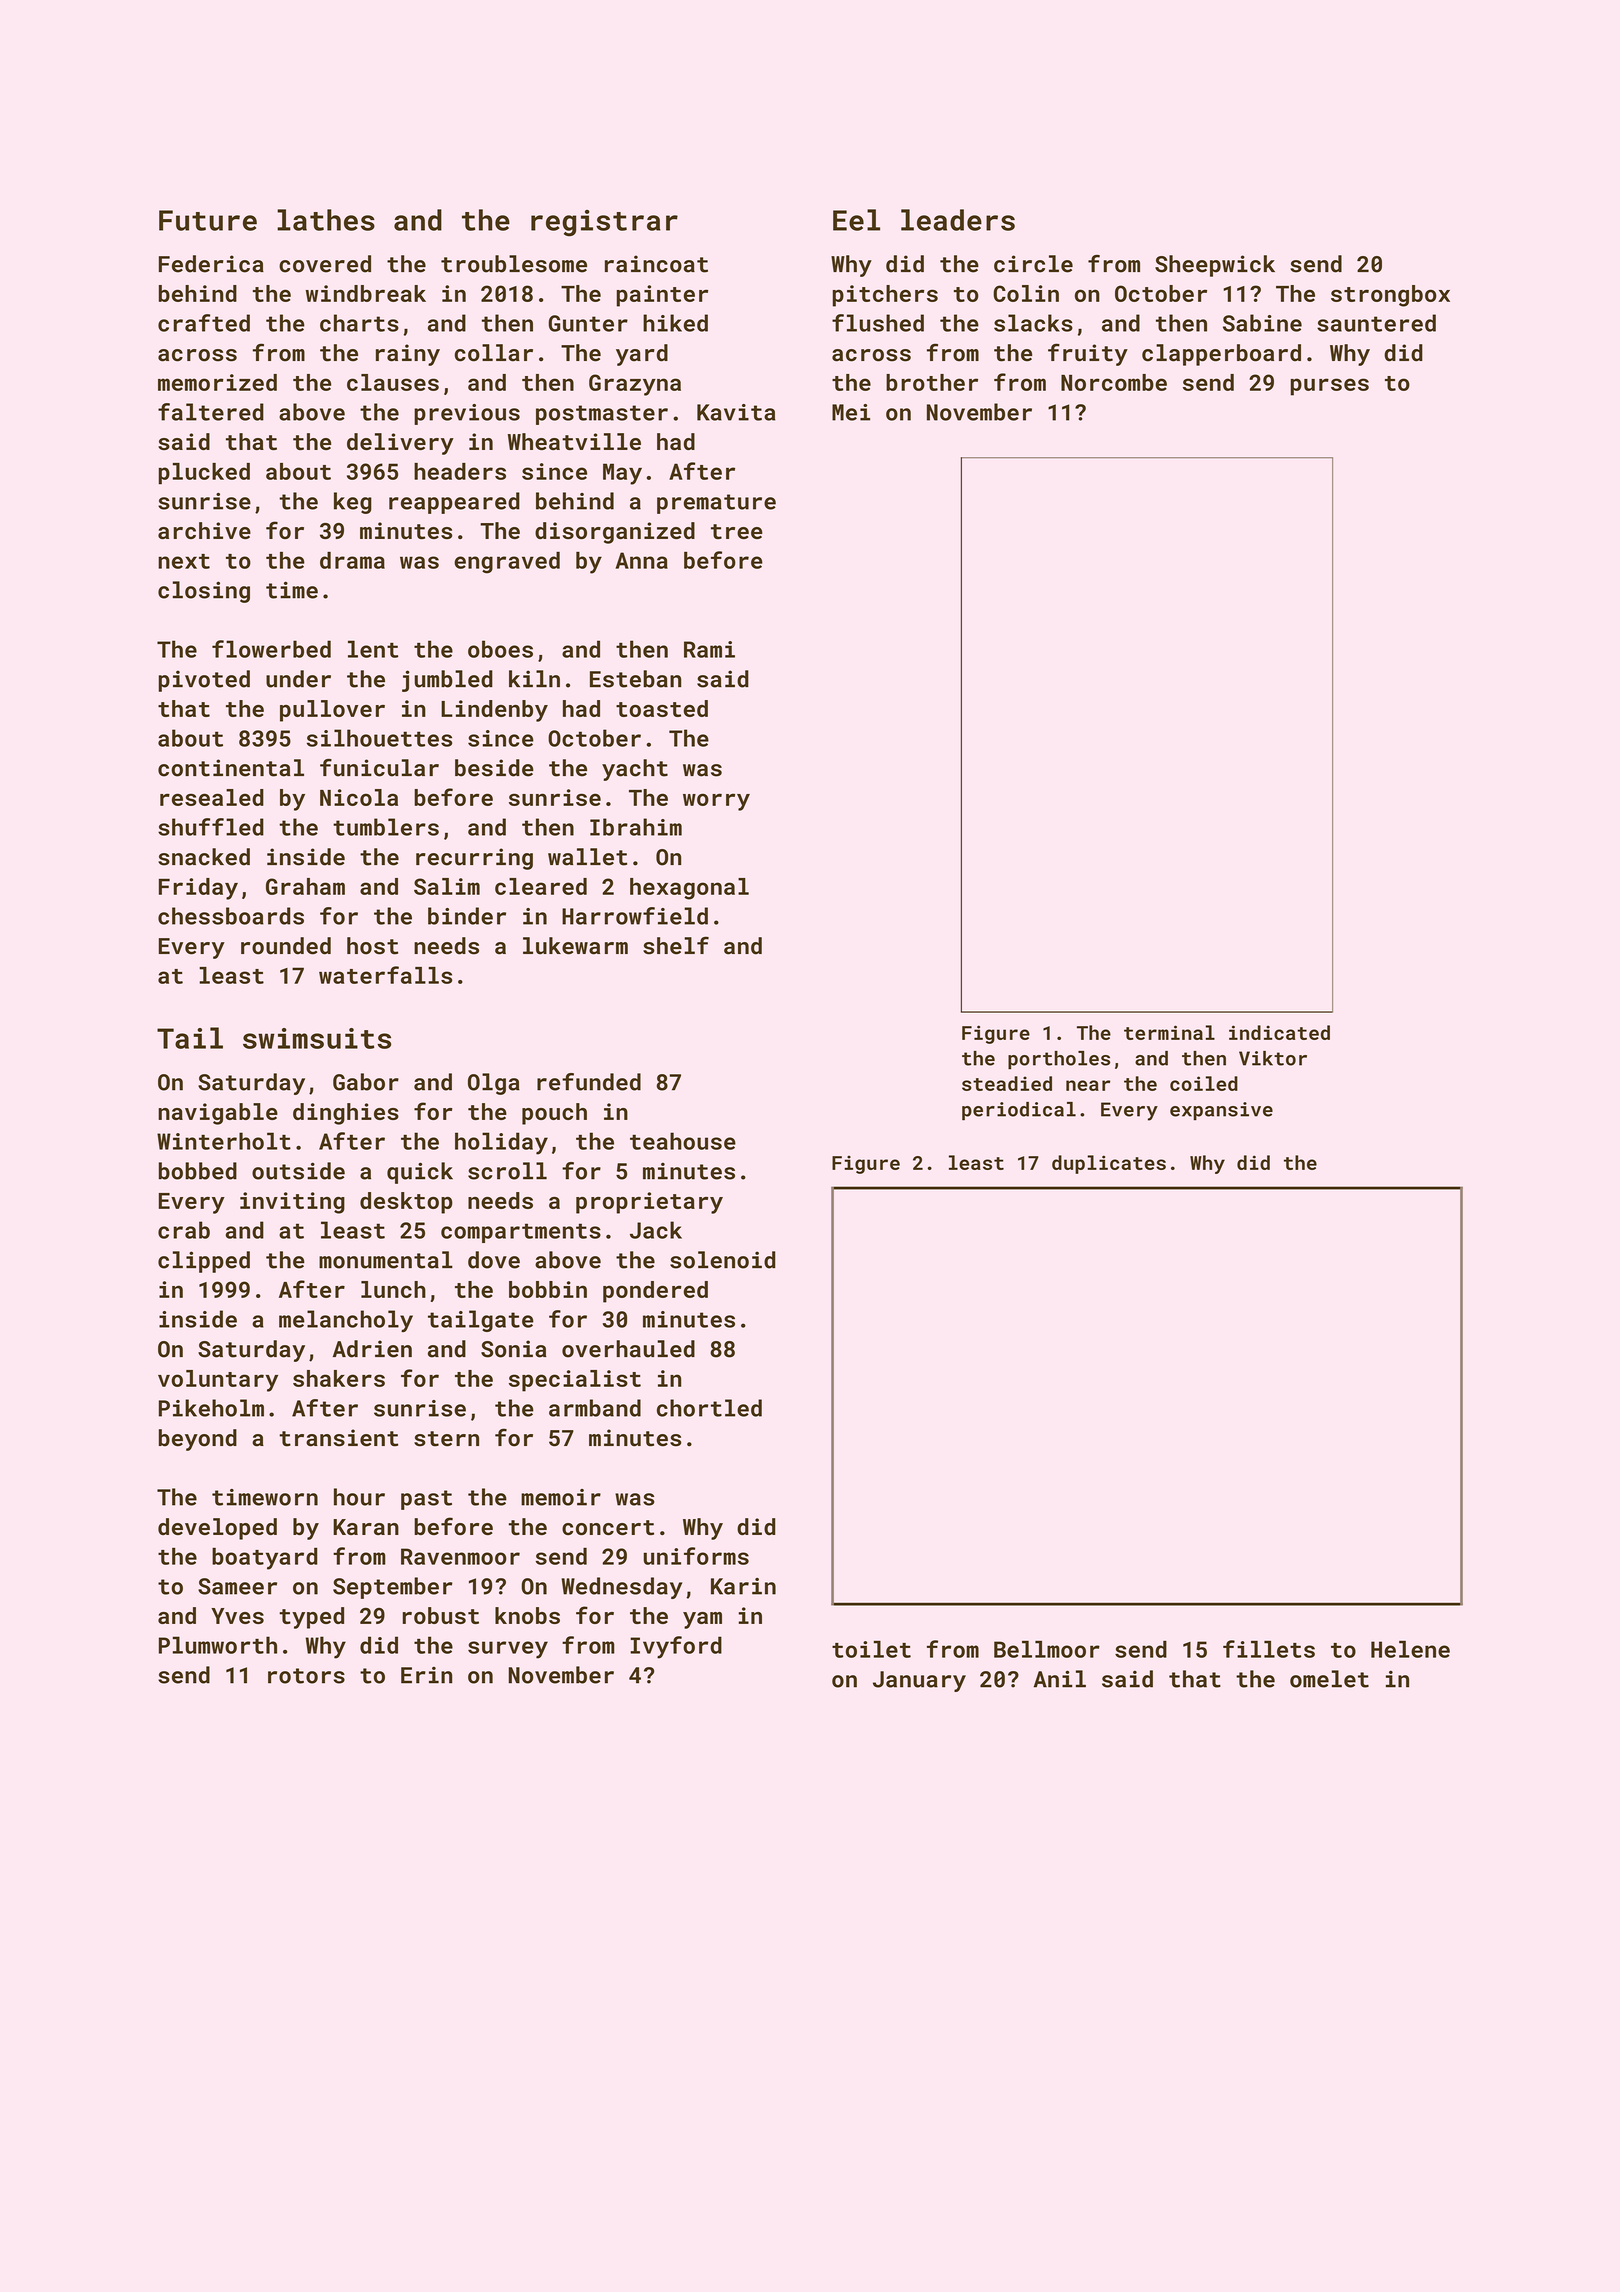 The height and width of the screenshot is (2292, 1620). Describe the element at coordinates (317, 1038) in the screenshot. I see `swimsuits` at that location.
